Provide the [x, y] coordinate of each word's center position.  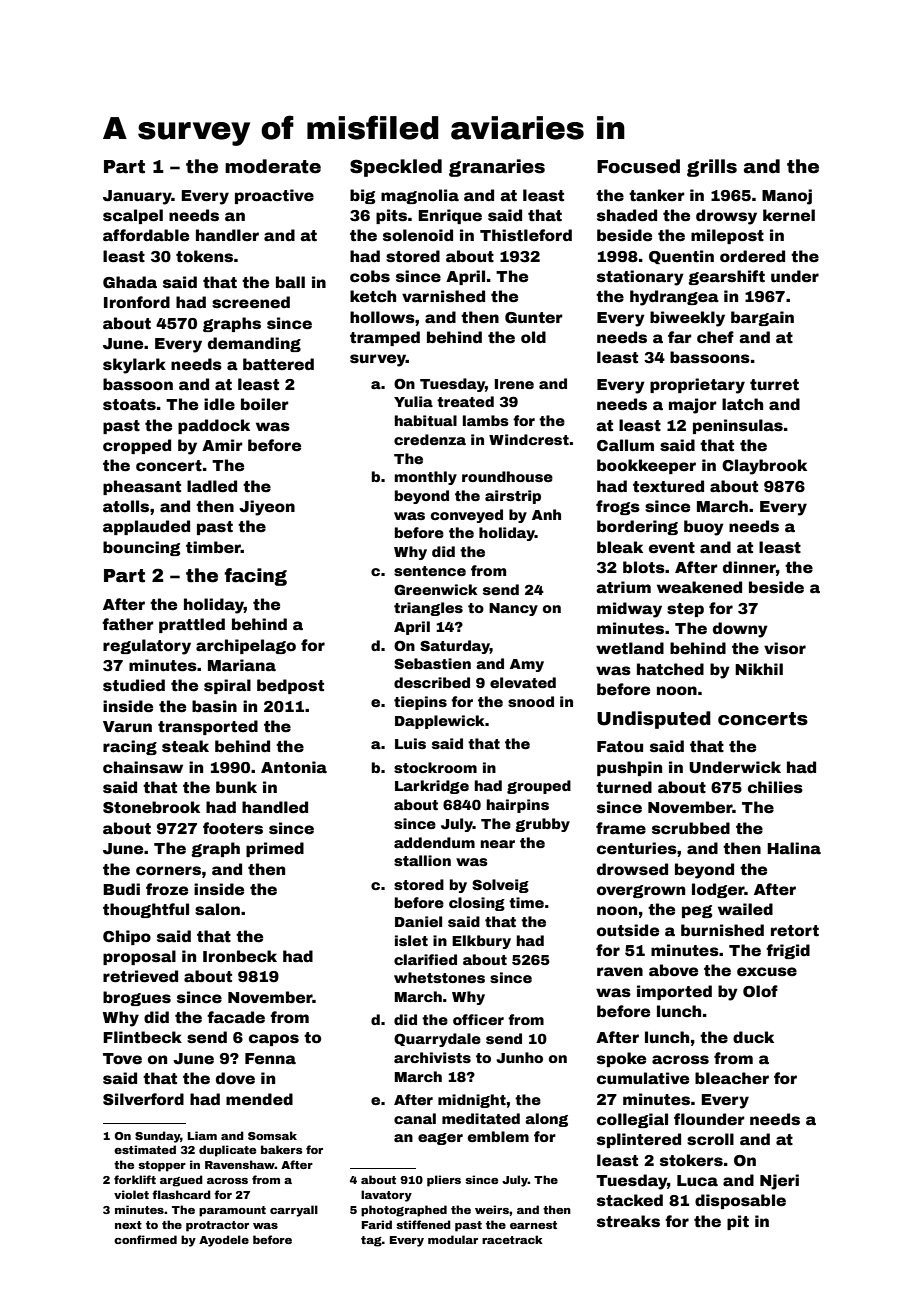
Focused [638, 166]
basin [214, 706]
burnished [722, 930]
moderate [273, 166]
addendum [434, 842]
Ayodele [224, 1241]
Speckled [396, 168]
